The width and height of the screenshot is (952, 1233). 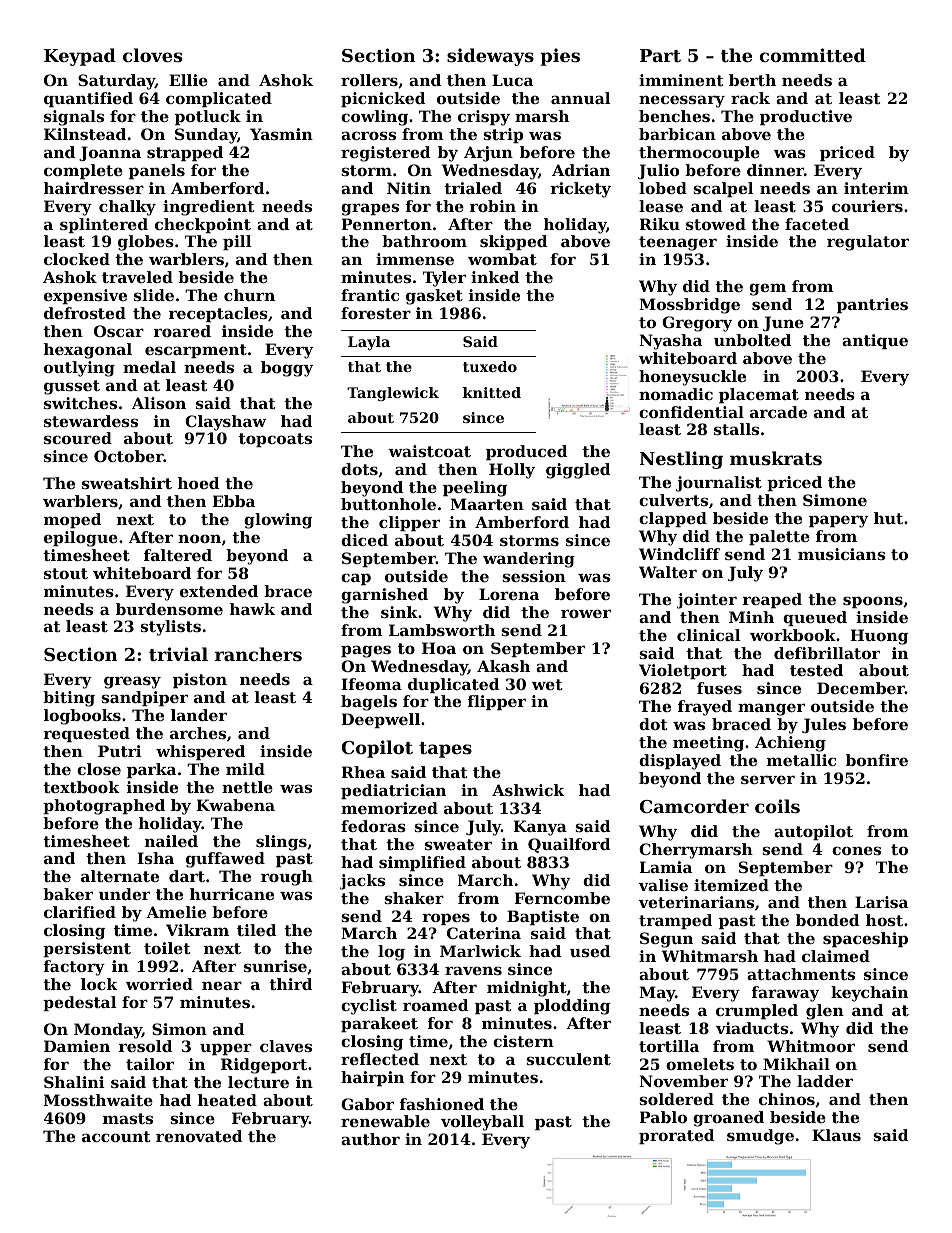 I want to click on committed, so click(x=812, y=55).
